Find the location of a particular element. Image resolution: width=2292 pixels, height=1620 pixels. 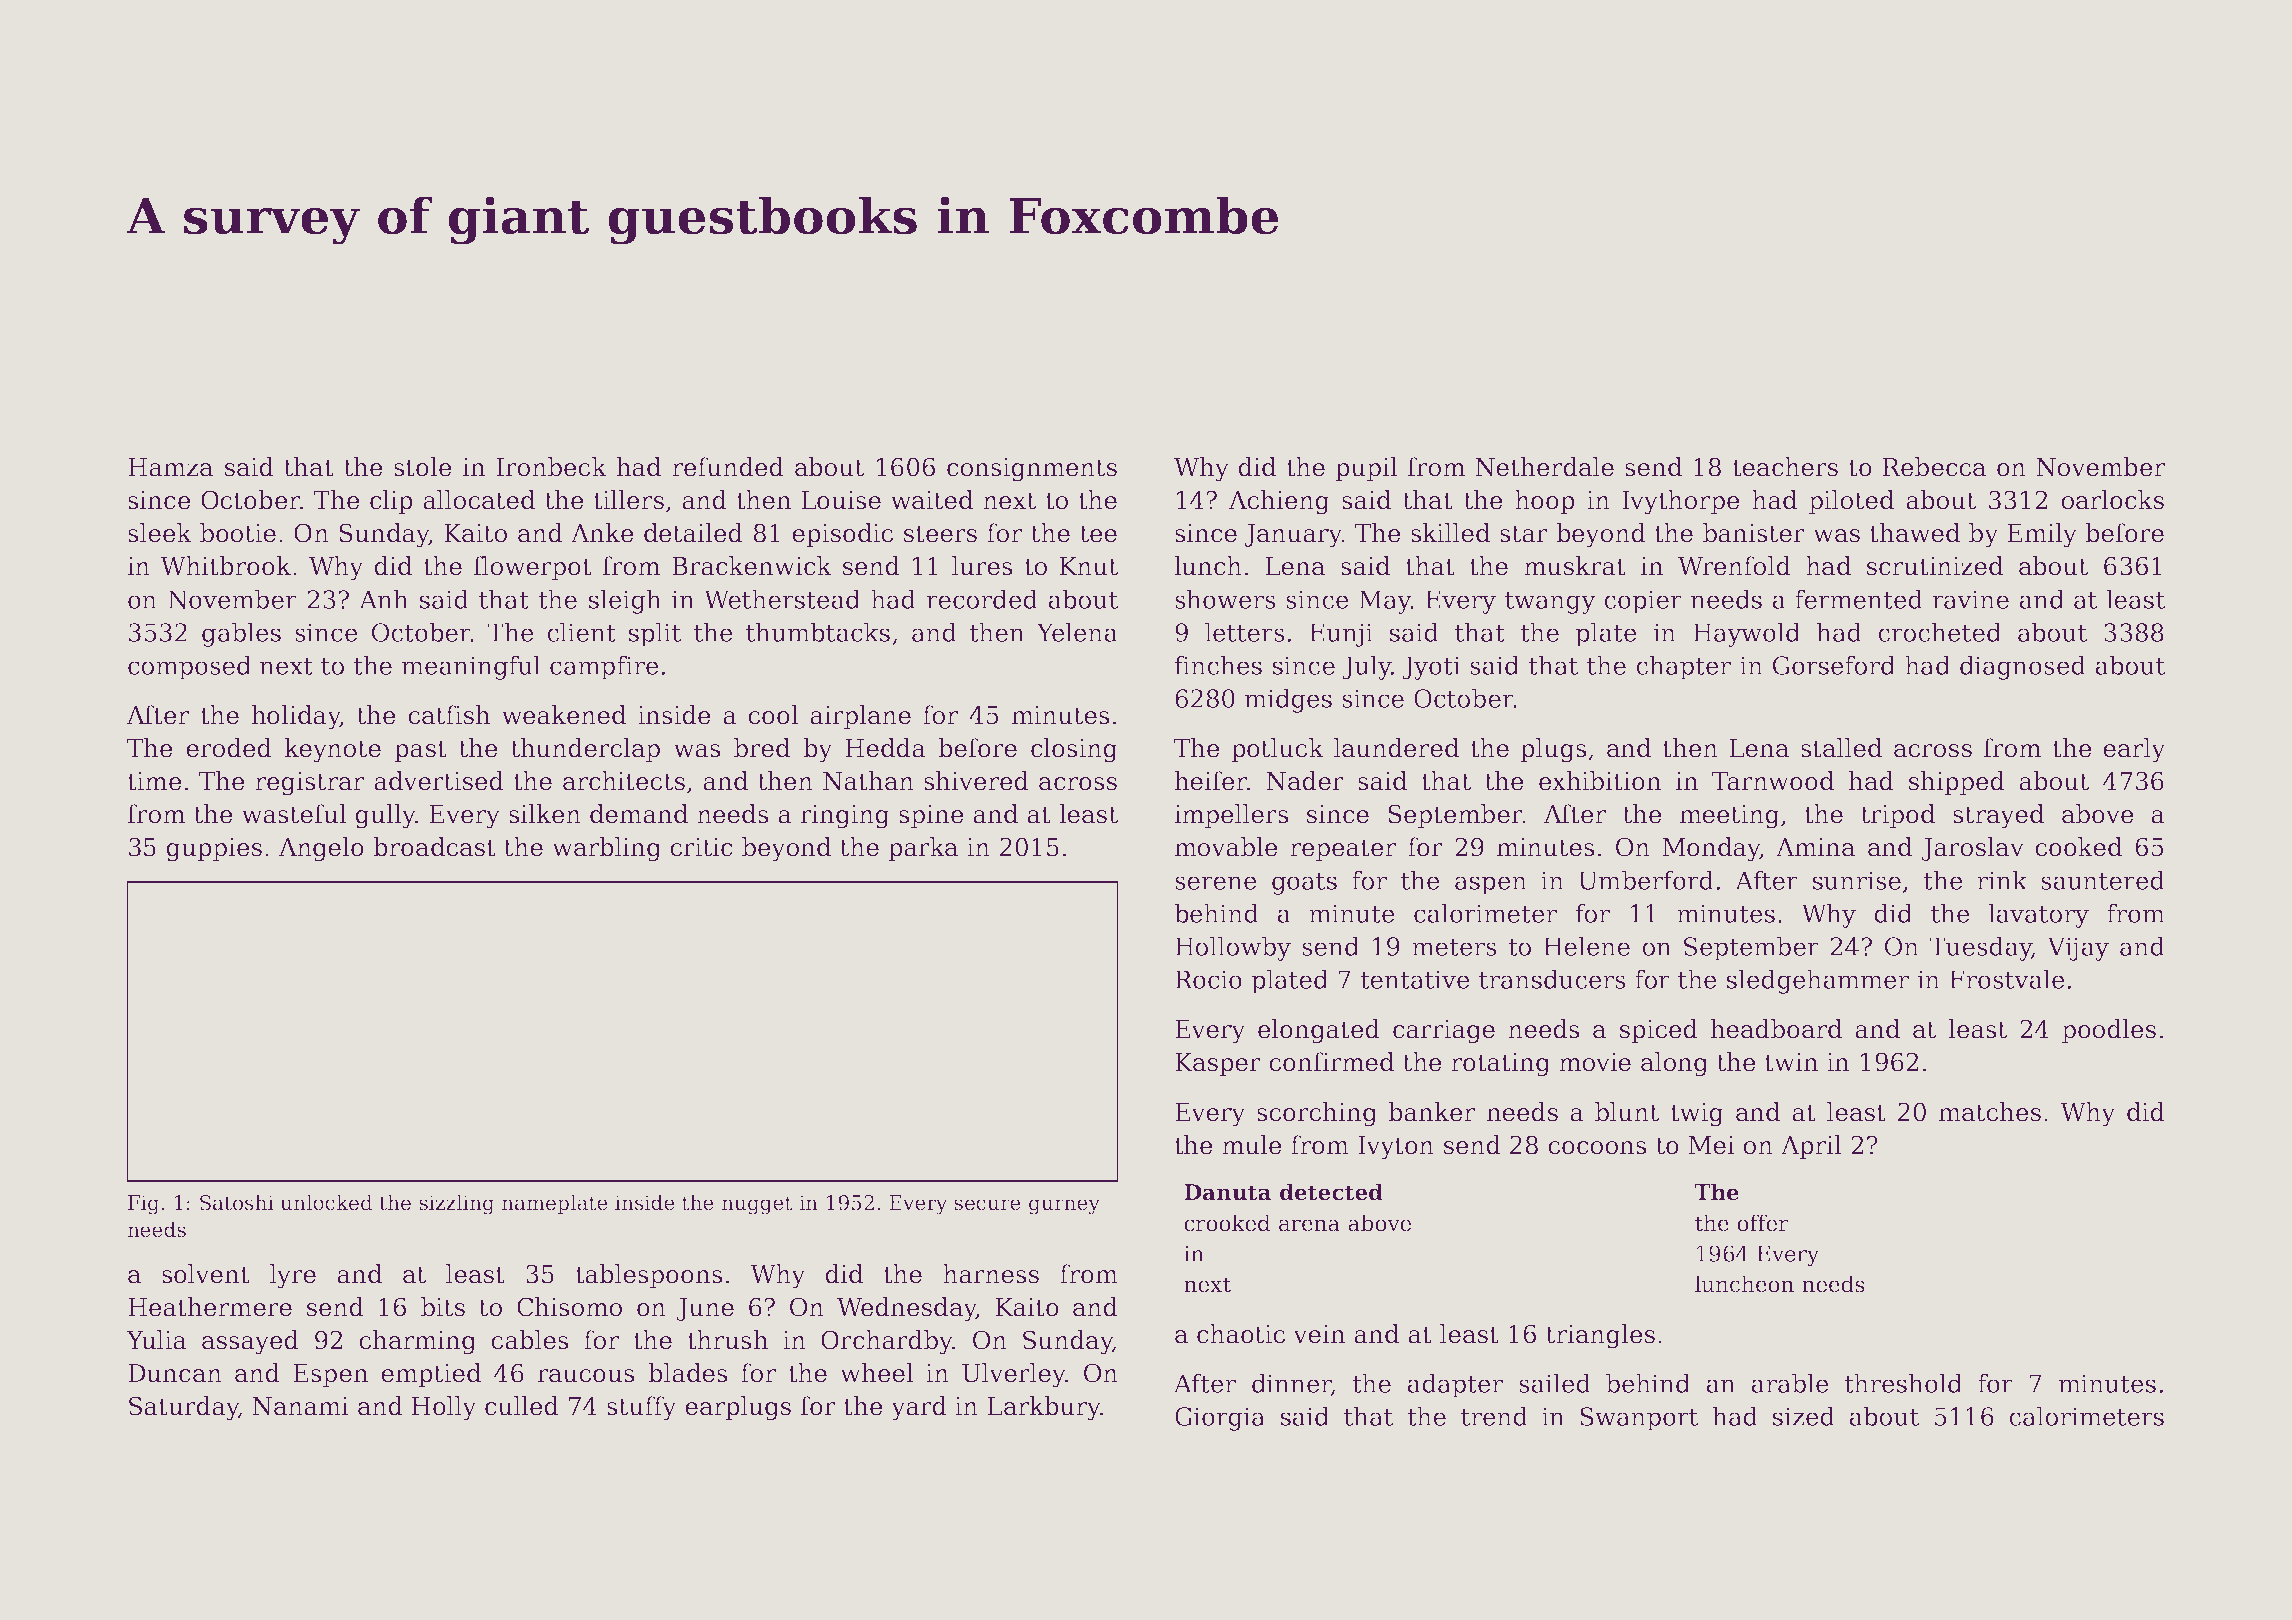

pupil is located at coordinates (1366, 469).
